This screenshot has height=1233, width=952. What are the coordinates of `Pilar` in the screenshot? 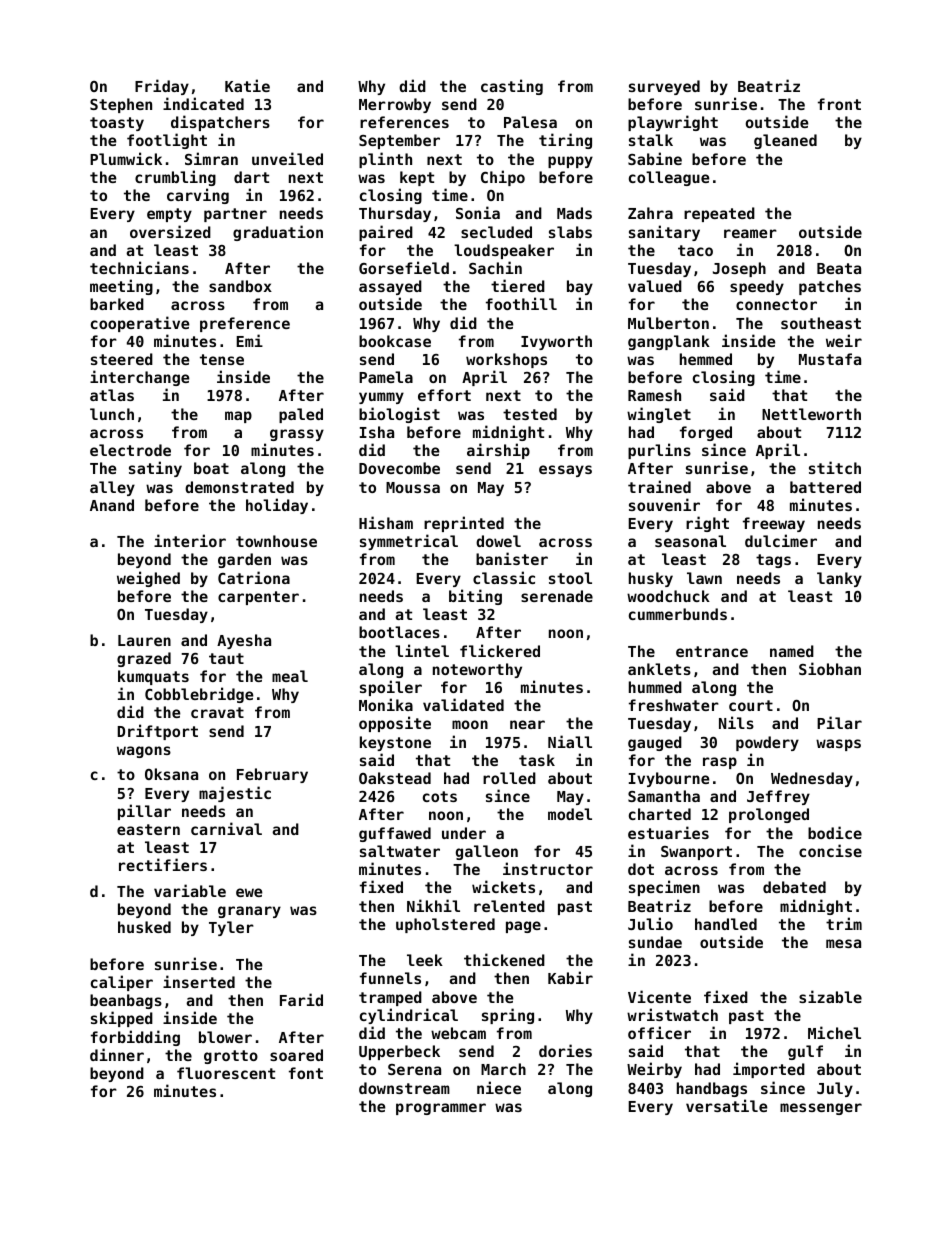 It's located at (839, 722).
